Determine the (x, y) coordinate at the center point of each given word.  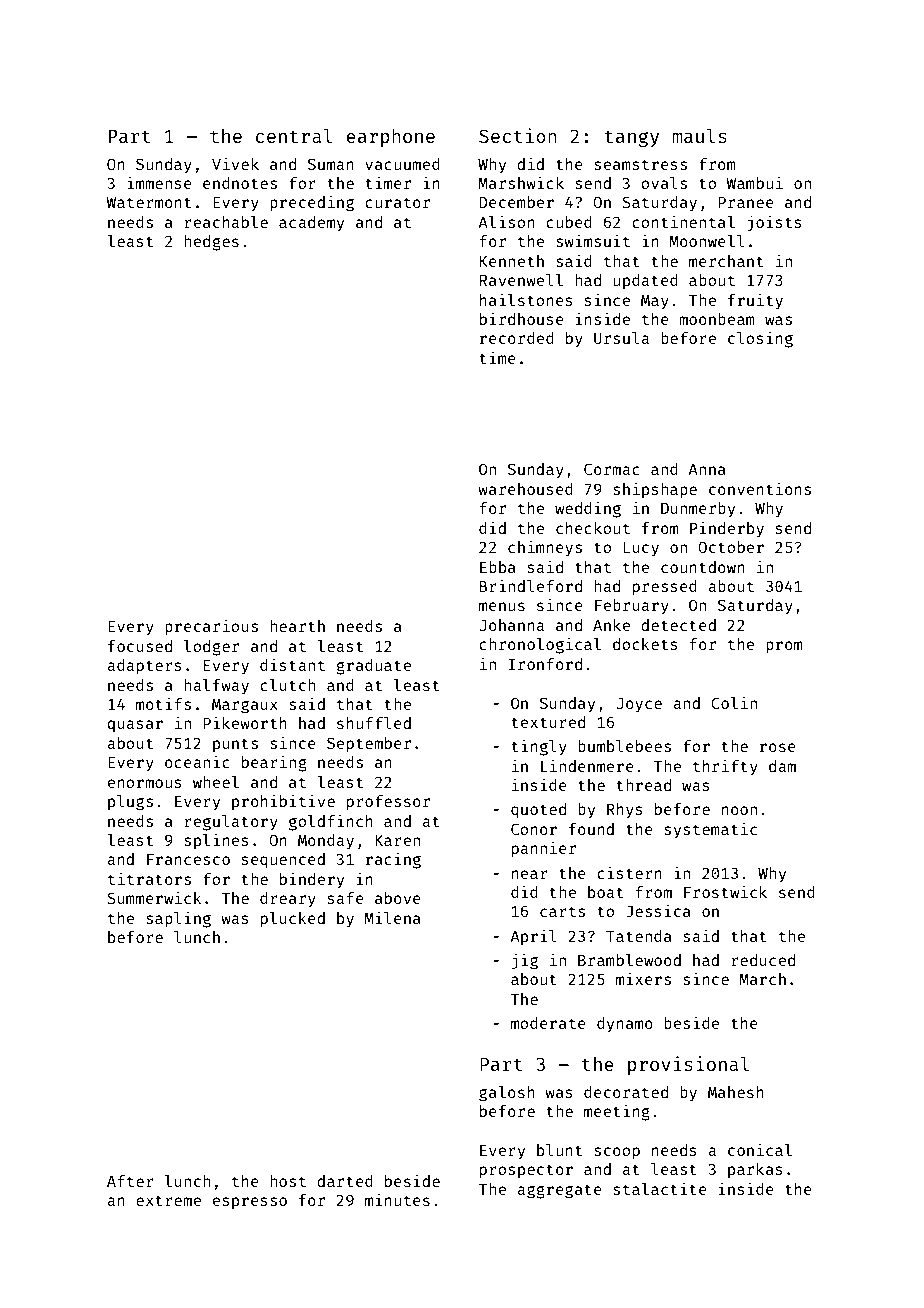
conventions (760, 488)
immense (159, 182)
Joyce (639, 705)
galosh (507, 1094)
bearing (274, 763)
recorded (517, 338)
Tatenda (639, 936)
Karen (397, 840)
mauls (699, 135)
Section (518, 135)
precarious (211, 627)
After (130, 1181)
